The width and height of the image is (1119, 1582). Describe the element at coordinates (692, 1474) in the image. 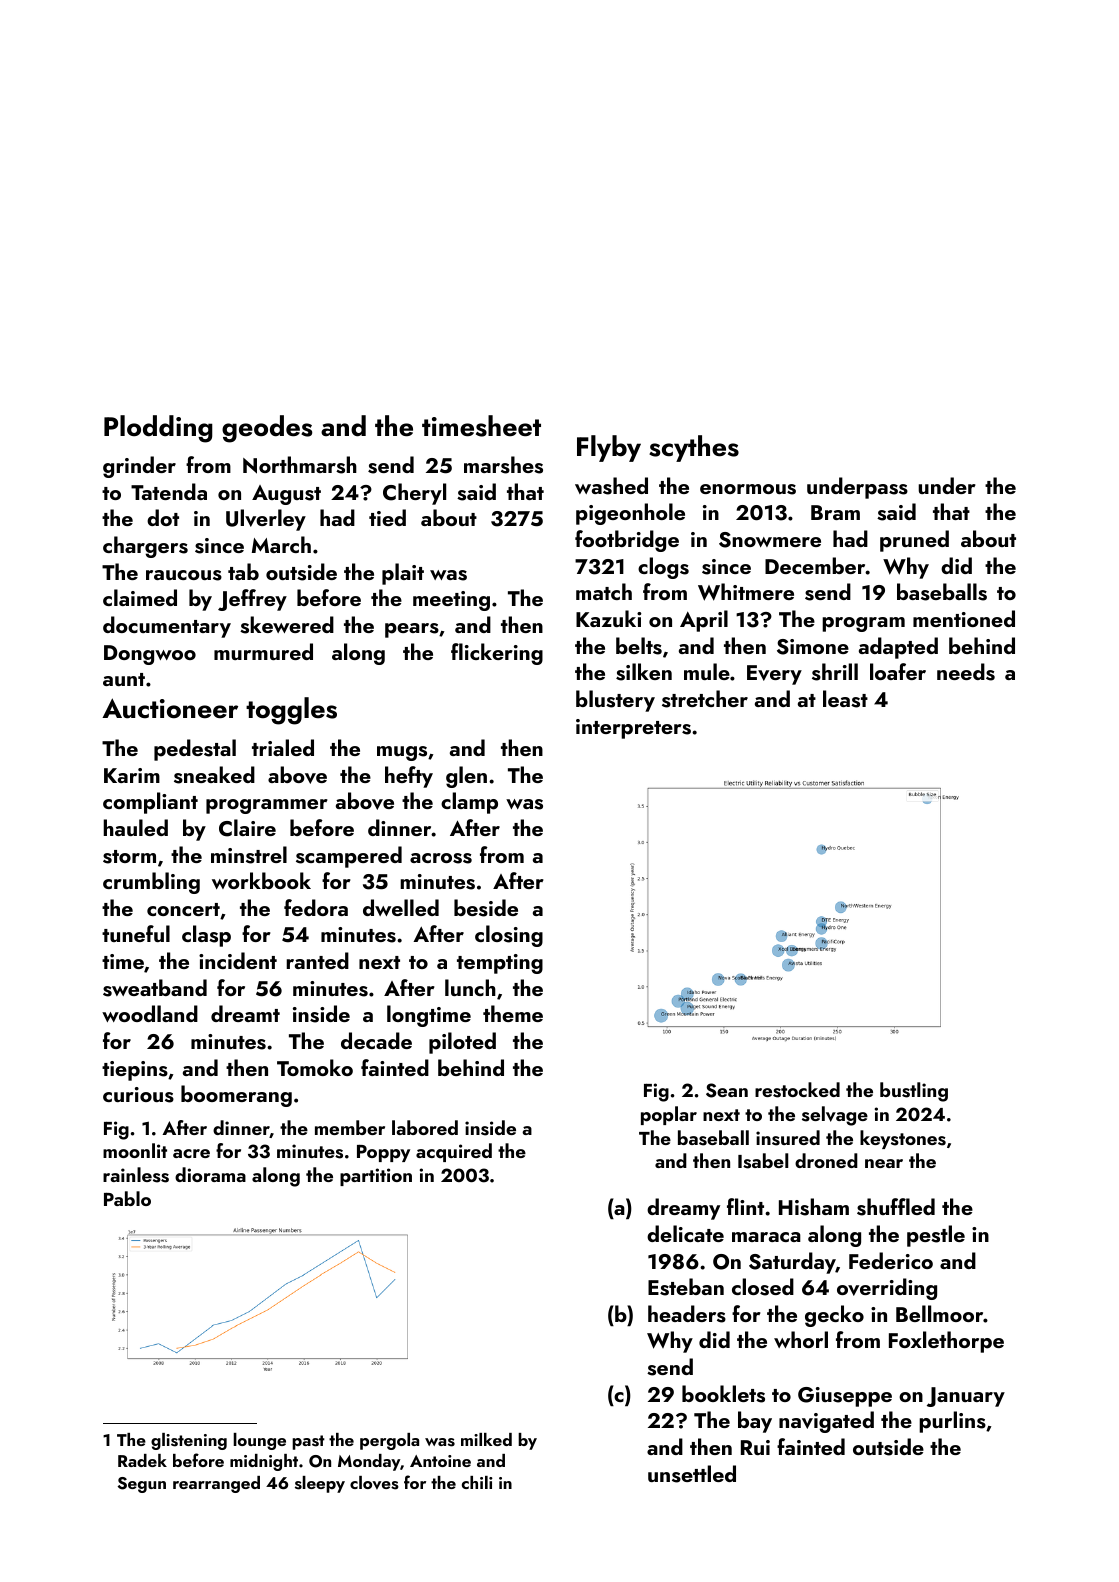

I see `unsettled` at that location.
